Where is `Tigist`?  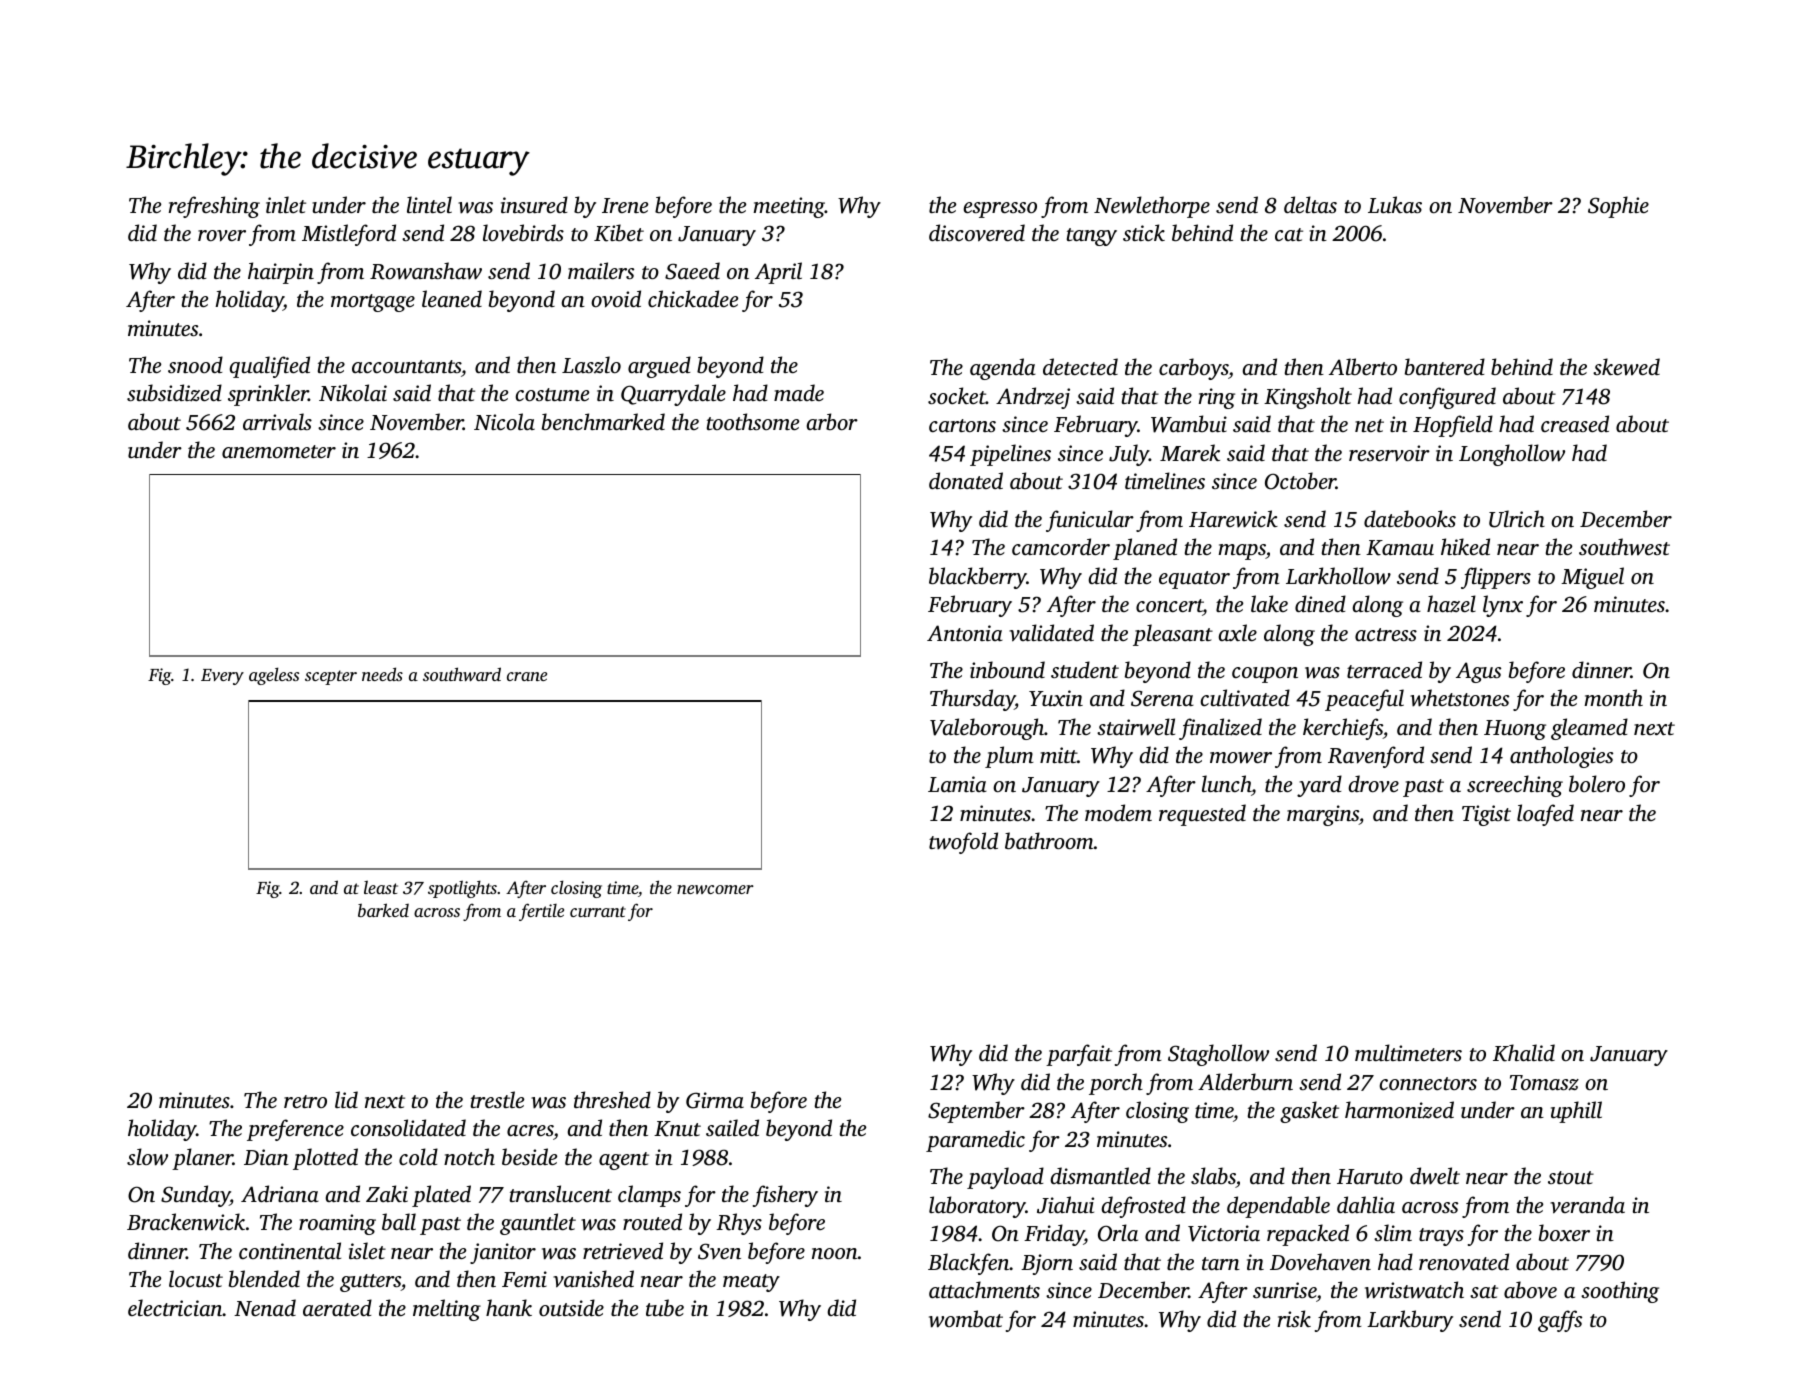
Tigist is located at coordinates (1486, 815).
